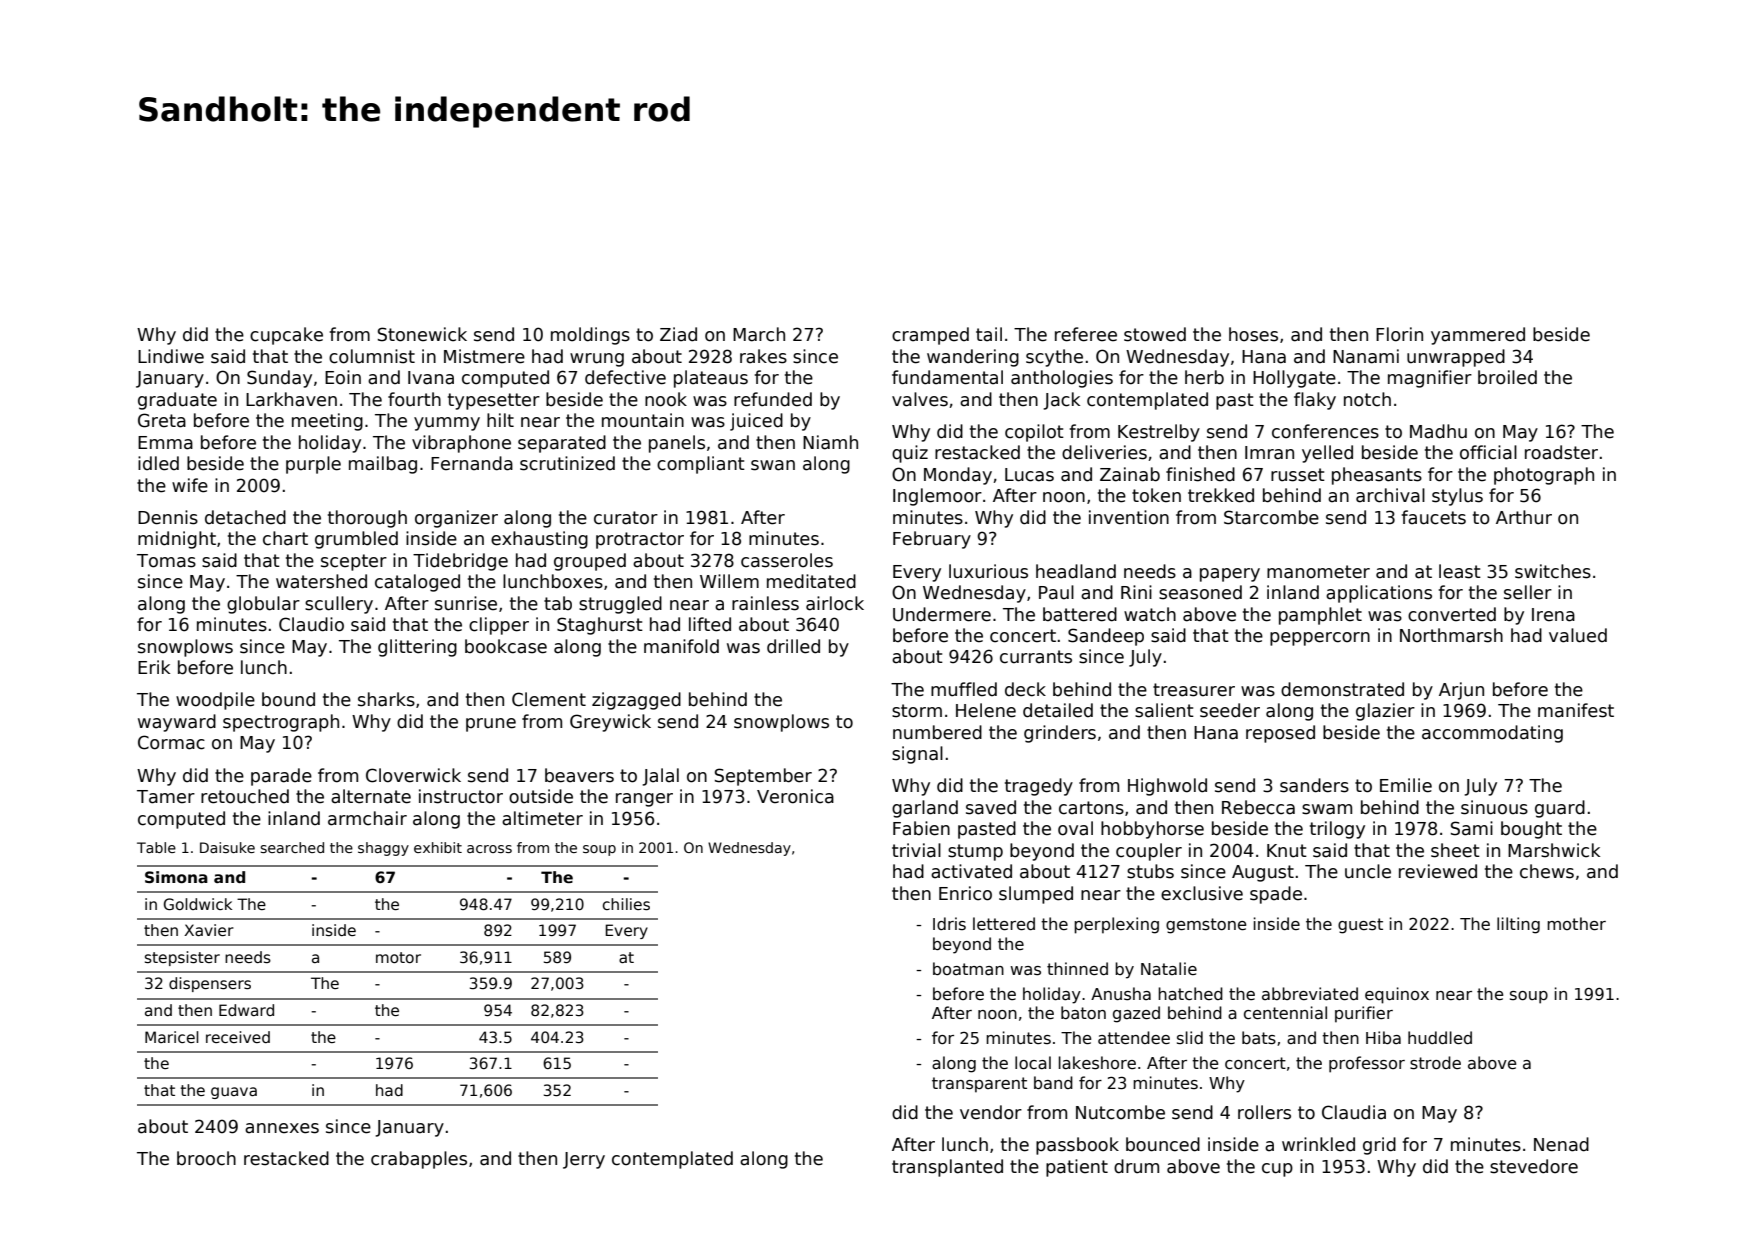 The image size is (1758, 1243). Describe the element at coordinates (398, 957) in the document. I see `motor` at that location.
